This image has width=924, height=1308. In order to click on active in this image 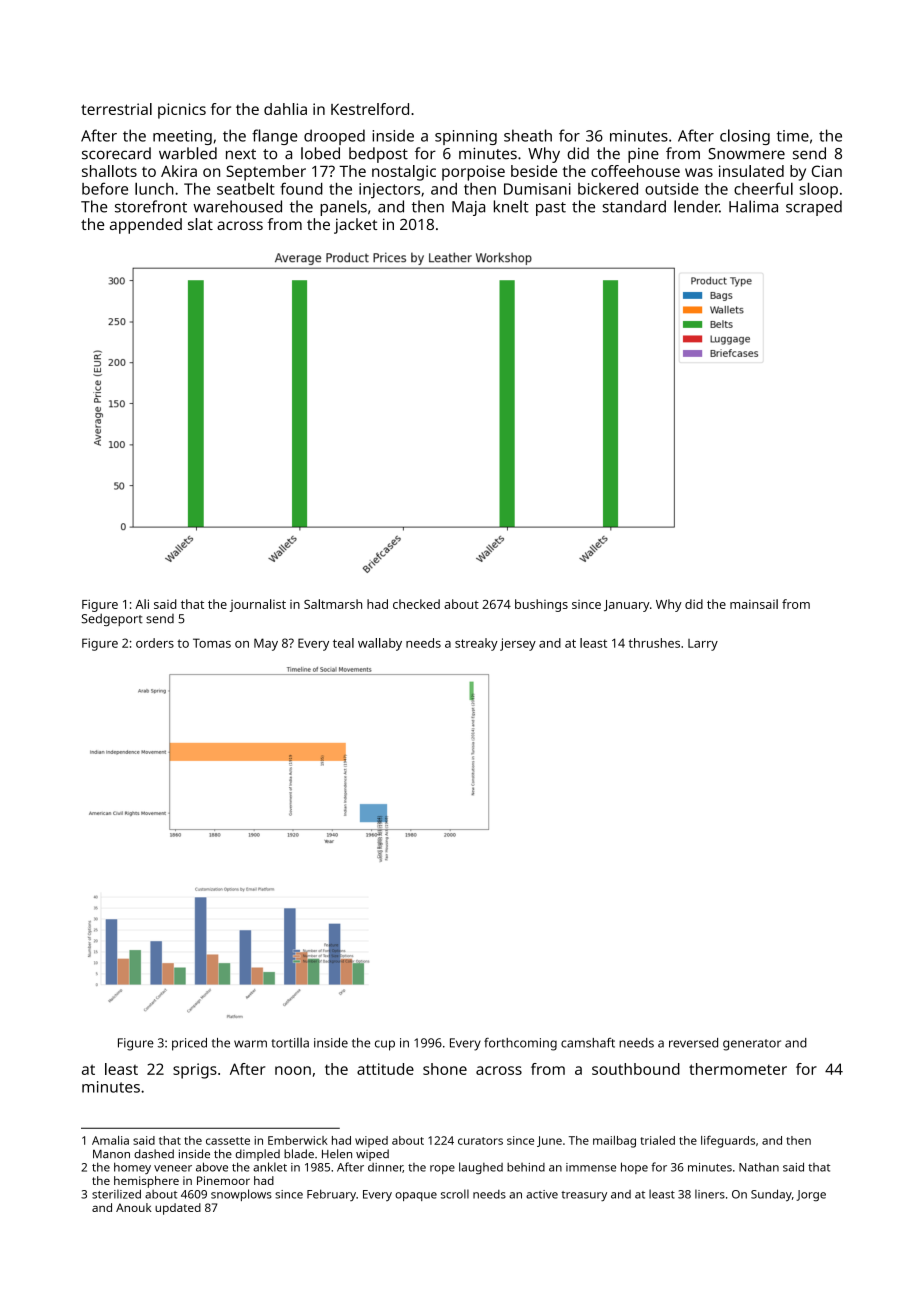, I will do `click(542, 1194)`.
